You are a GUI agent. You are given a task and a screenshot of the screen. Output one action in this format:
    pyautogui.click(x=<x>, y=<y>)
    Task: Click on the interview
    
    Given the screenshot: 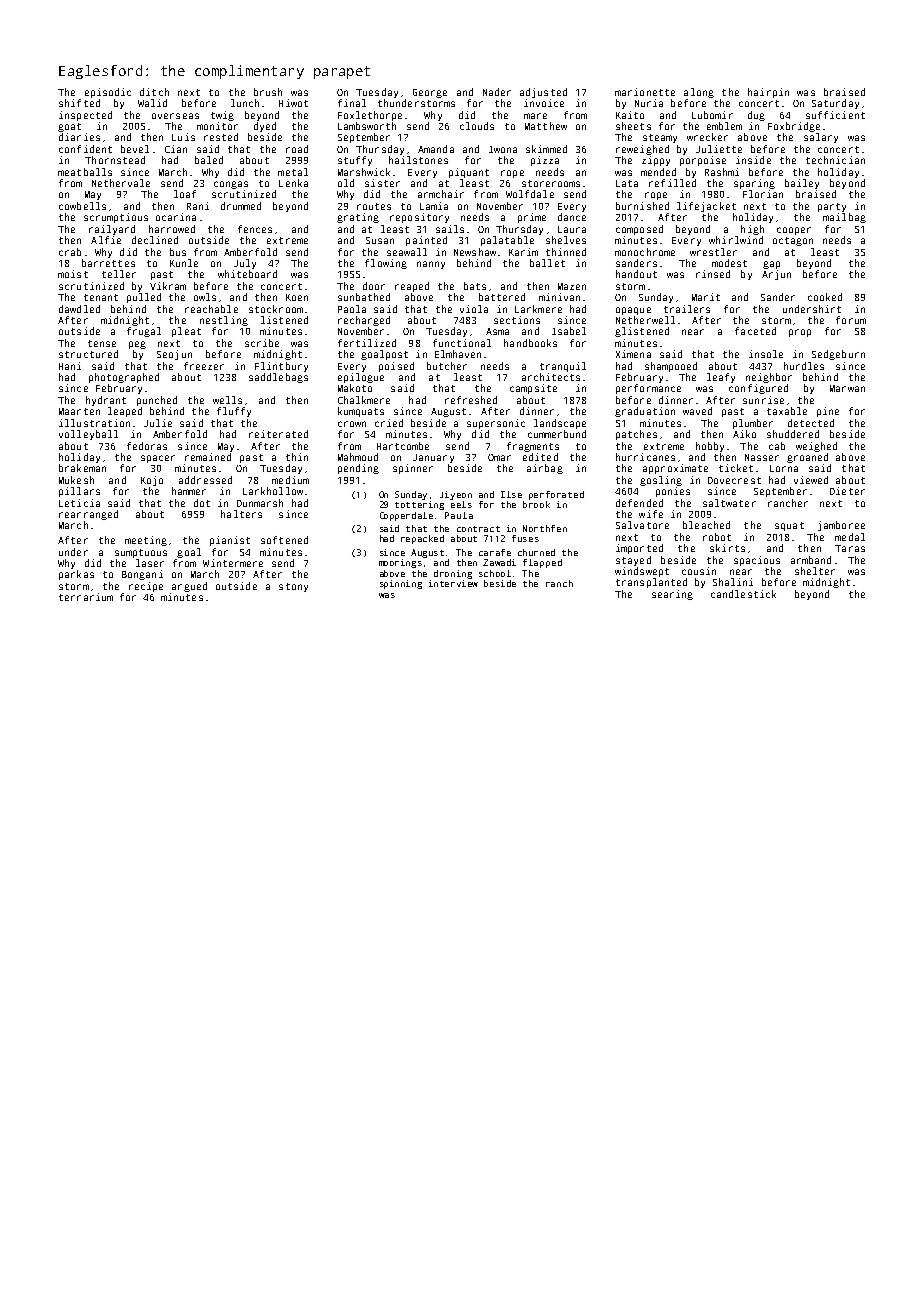 What is the action you would take?
    pyautogui.click(x=453, y=583)
